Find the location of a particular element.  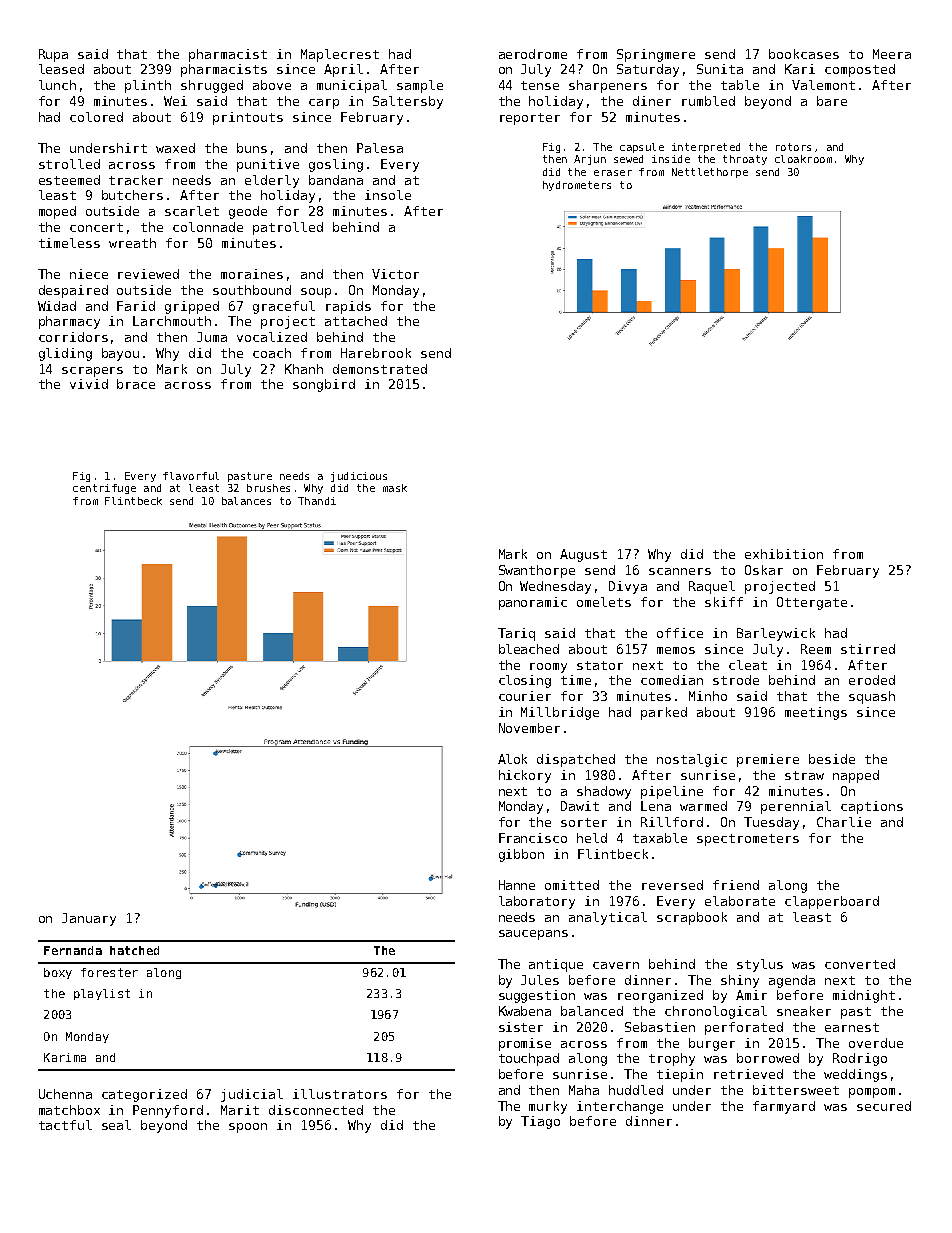

mask is located at coordinates (395, 488).
